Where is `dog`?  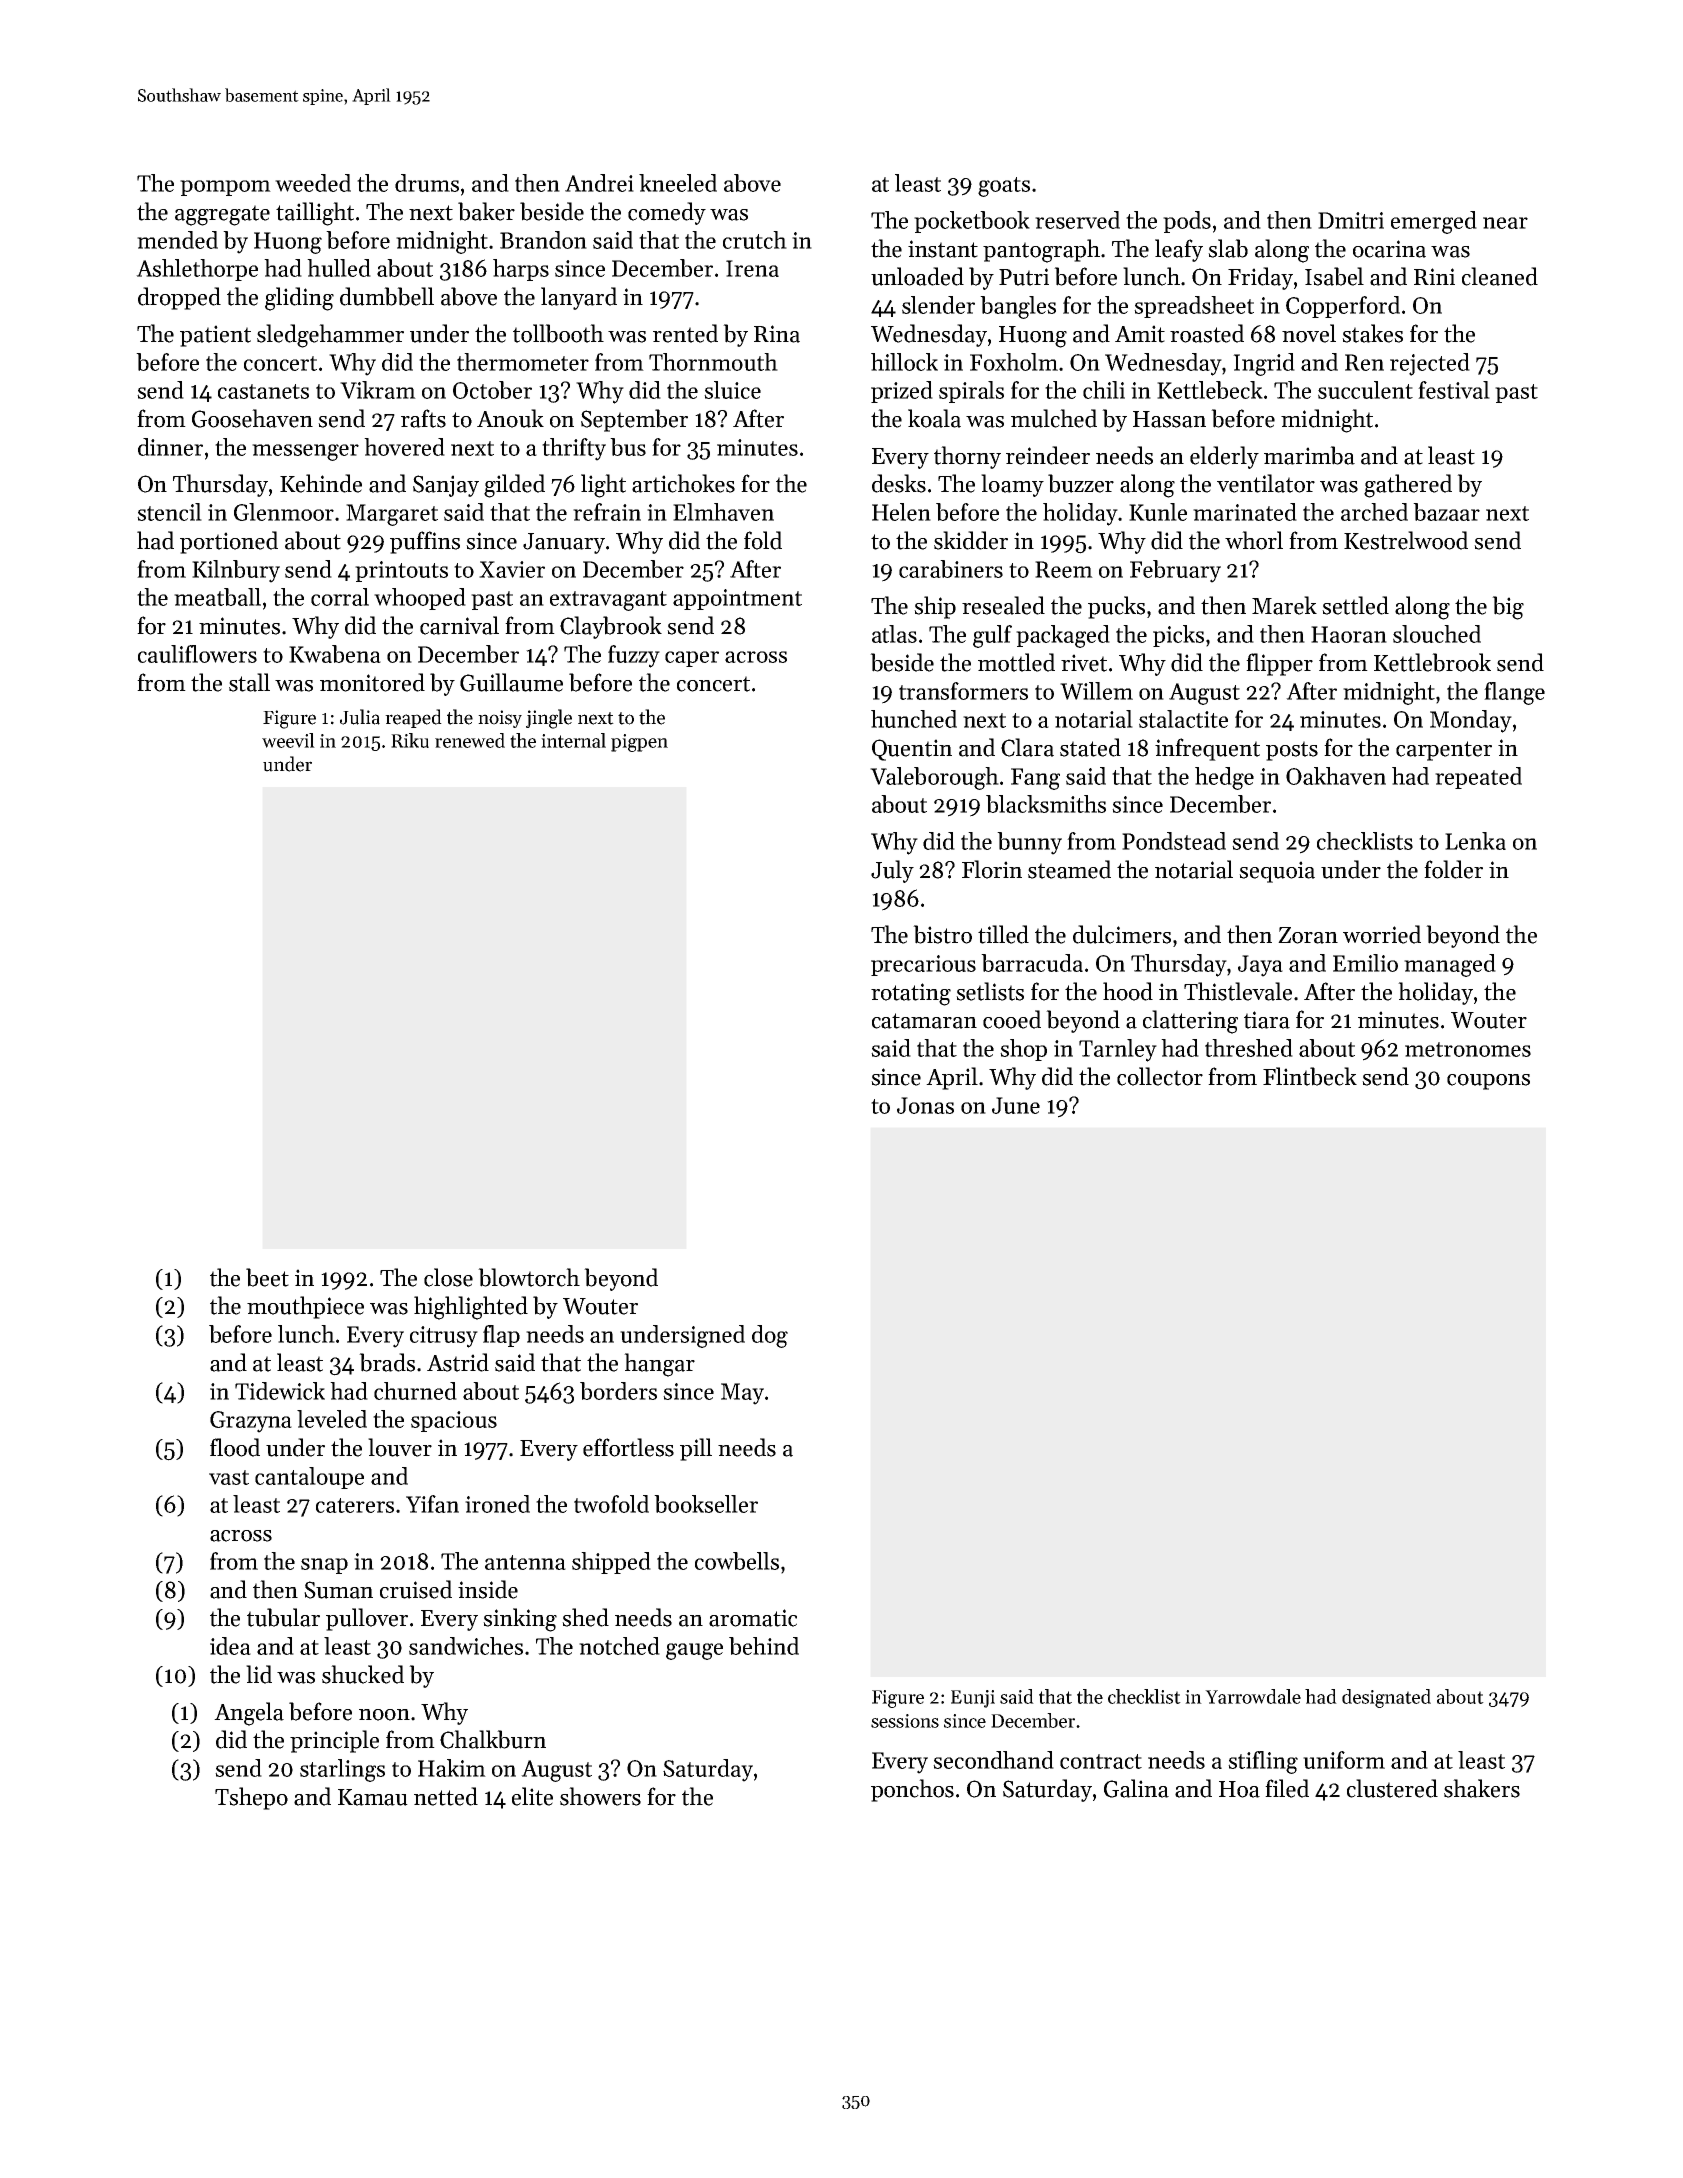
dog is located at coordinates (770, 1336).
